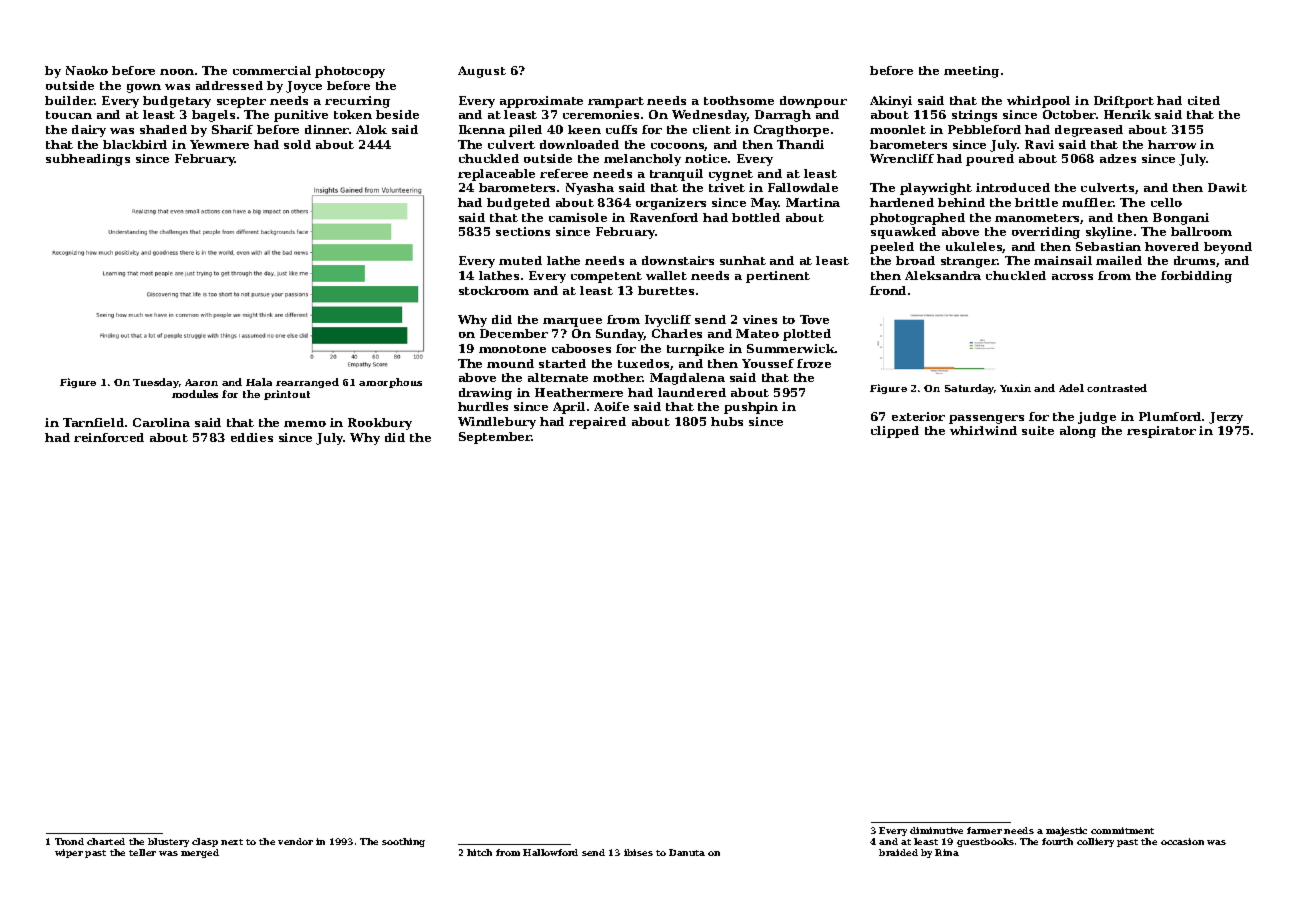  What do you see at coordinates (936, 830) in the screenshot?
I see `diminutive` at bounding box center [936, 830].
